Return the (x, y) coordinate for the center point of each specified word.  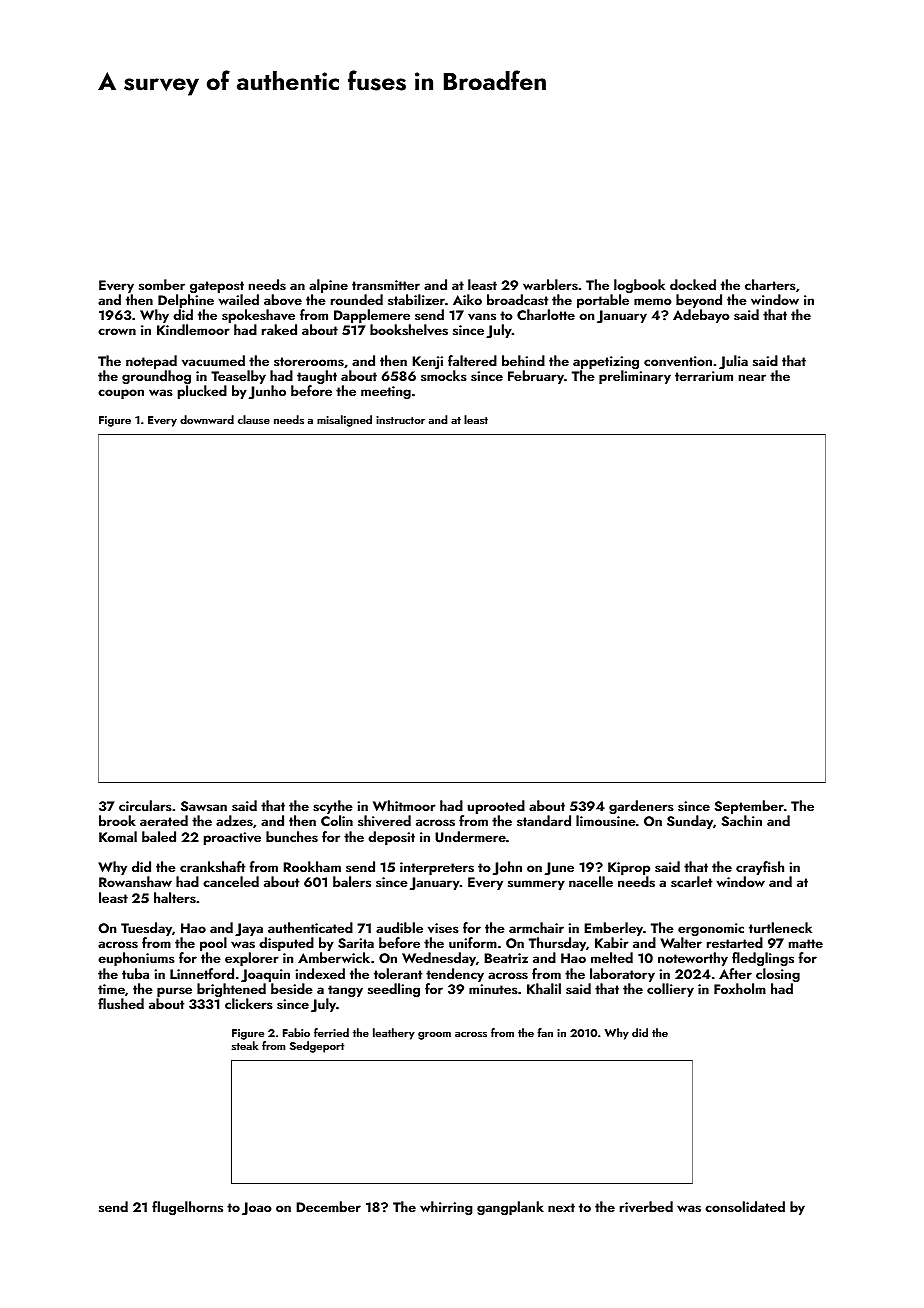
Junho (267, 392)
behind (523, 360)
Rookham (312, 866)
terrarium (704, 376)
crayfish (760, 868)
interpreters (437, 868)
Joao (257, 1208)
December (328, 1206)
